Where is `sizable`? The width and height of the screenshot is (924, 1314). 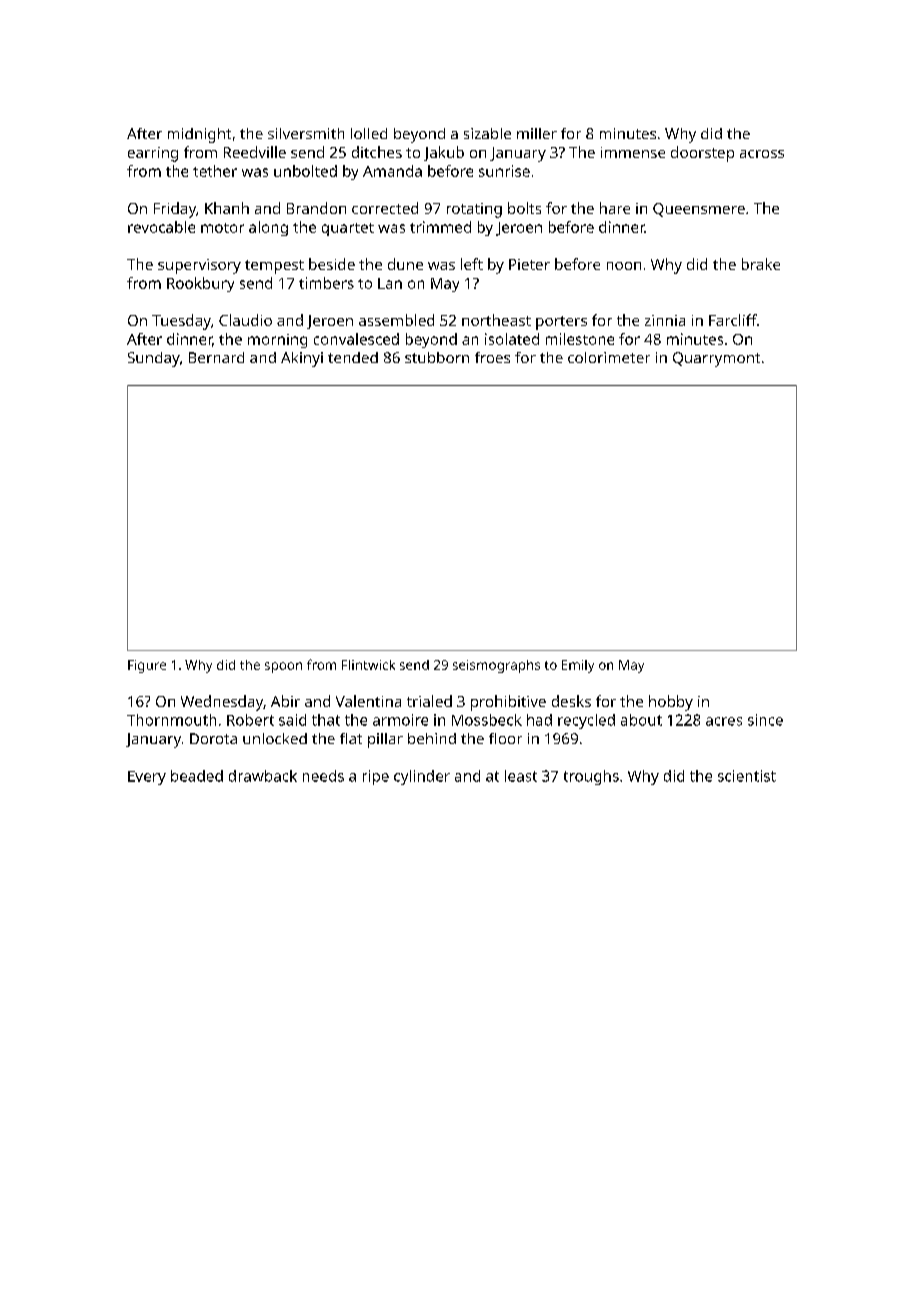
sizable is located at coordinates (487, 133).
